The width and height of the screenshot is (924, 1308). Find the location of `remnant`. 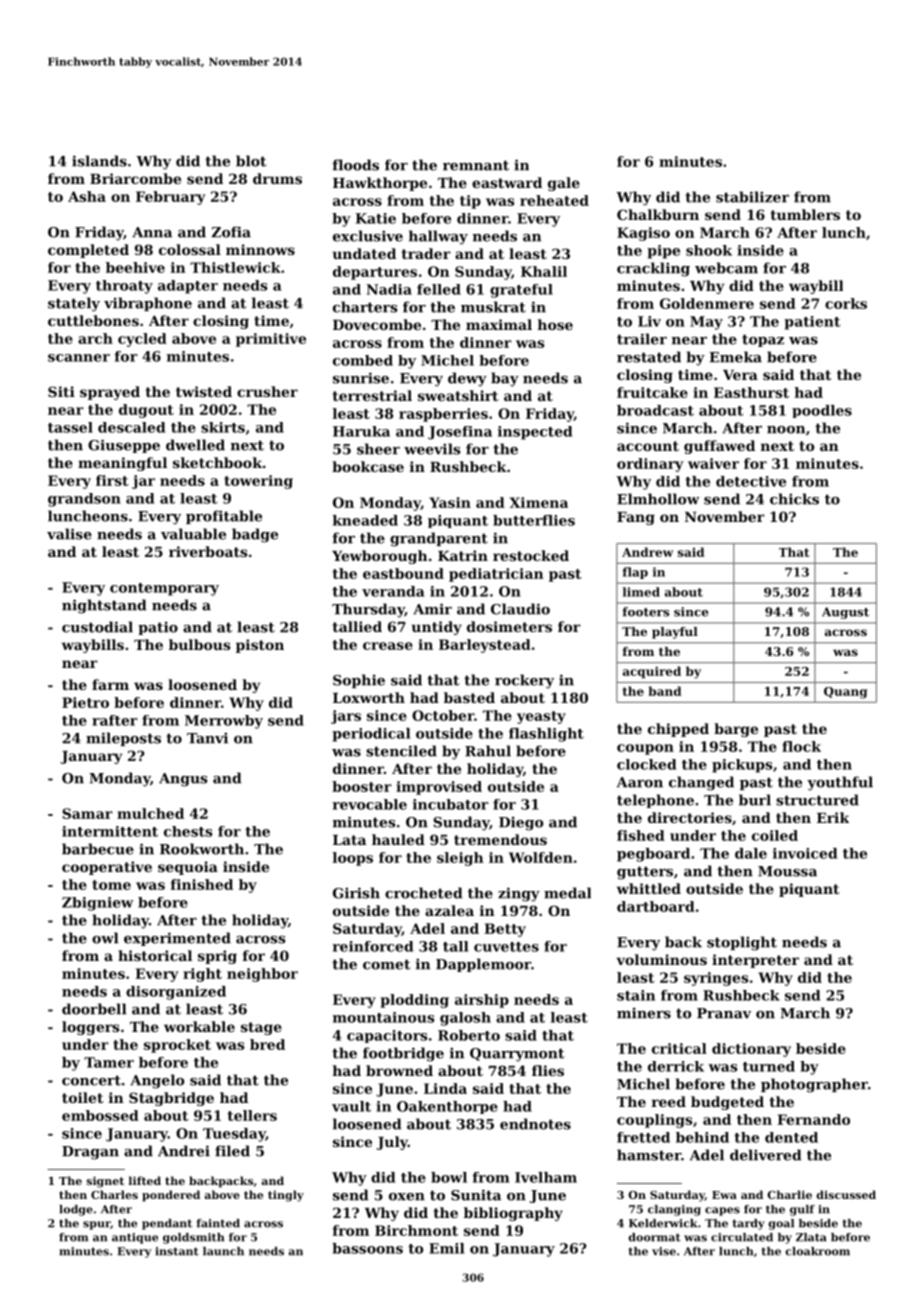

remnant is located at coordinates (476, 165).
